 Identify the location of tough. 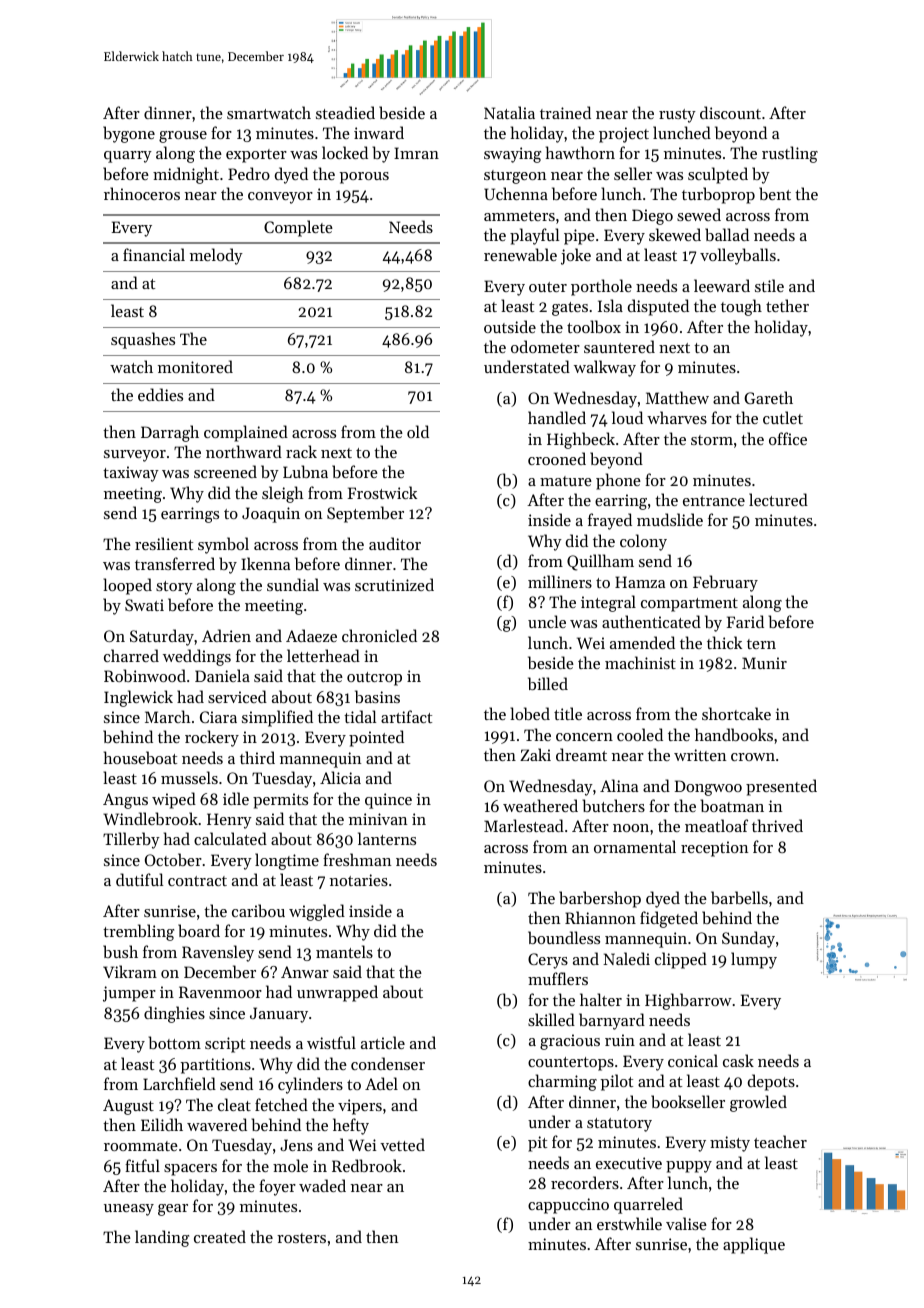
(741, 307).
